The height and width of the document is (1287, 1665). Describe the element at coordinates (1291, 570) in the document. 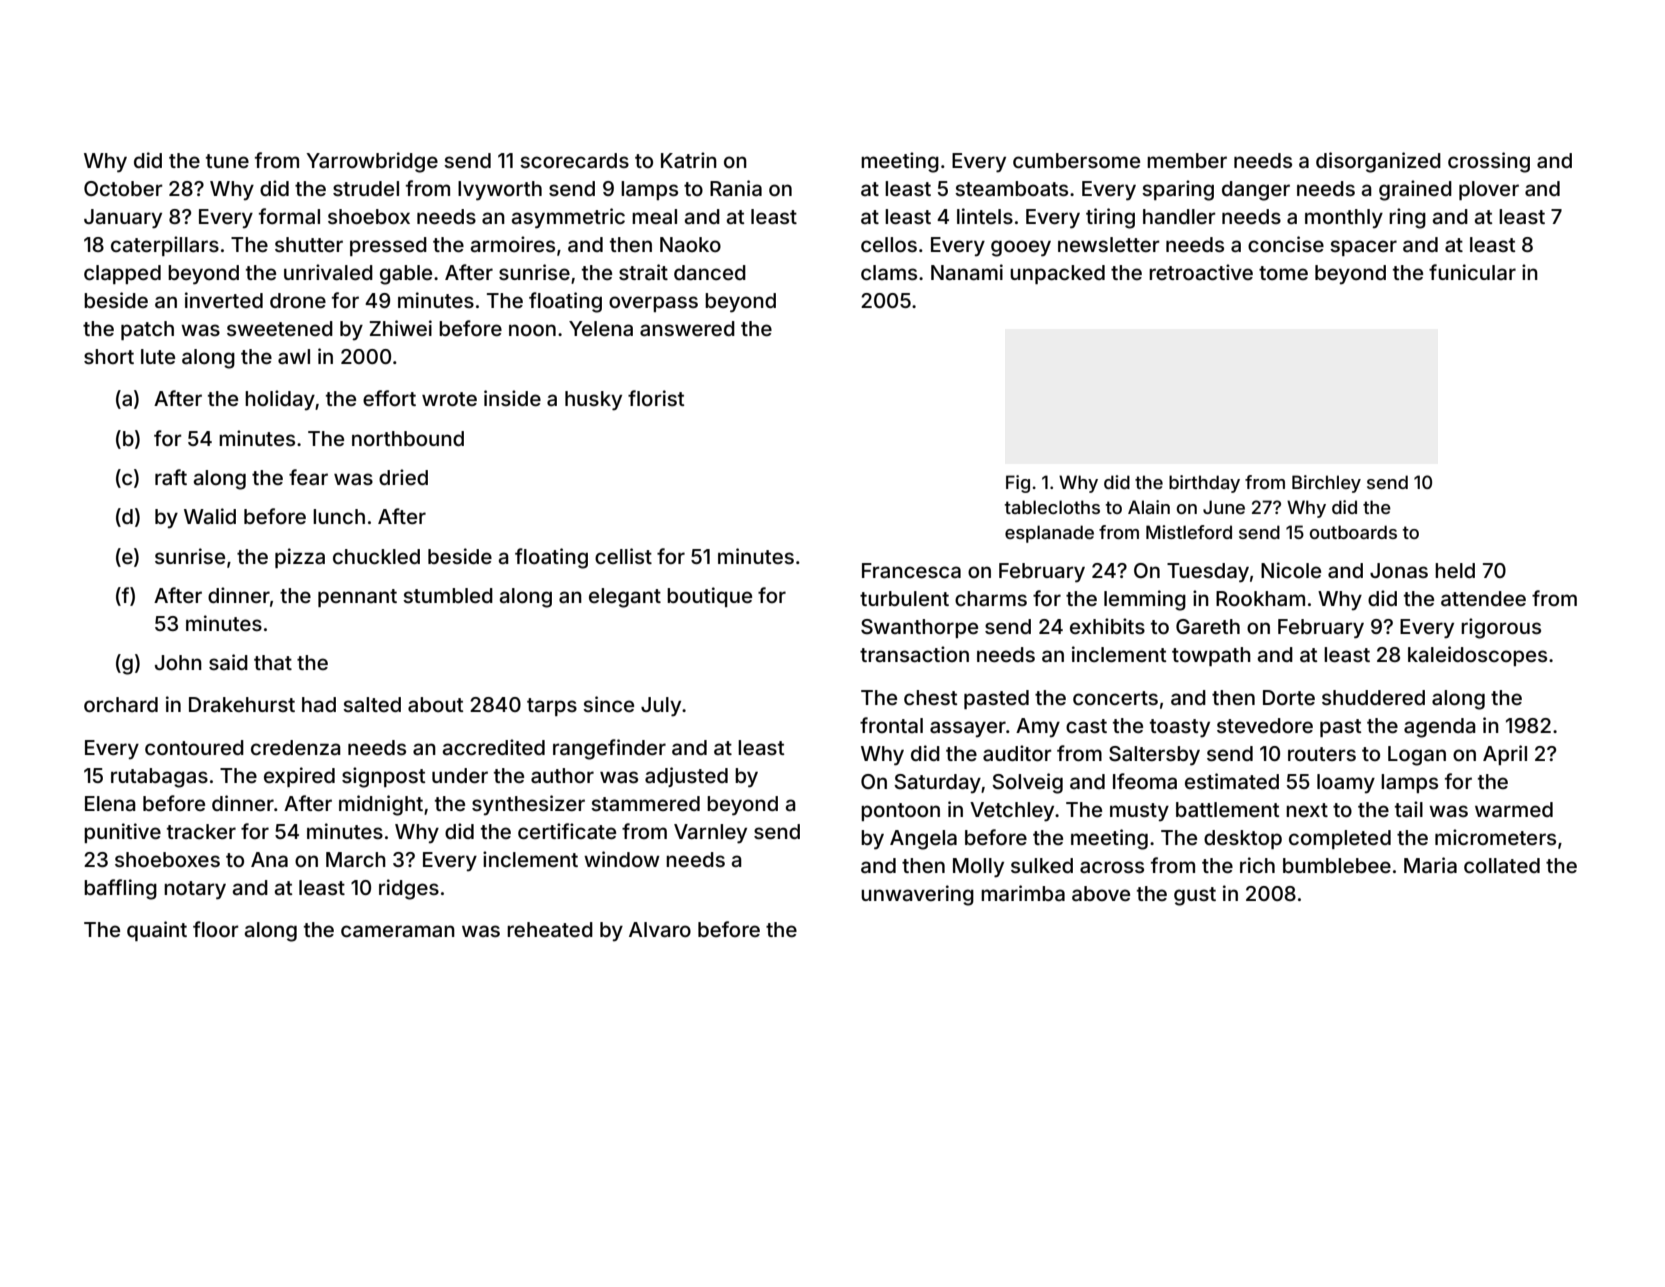

I see `Nicole` at that location.
